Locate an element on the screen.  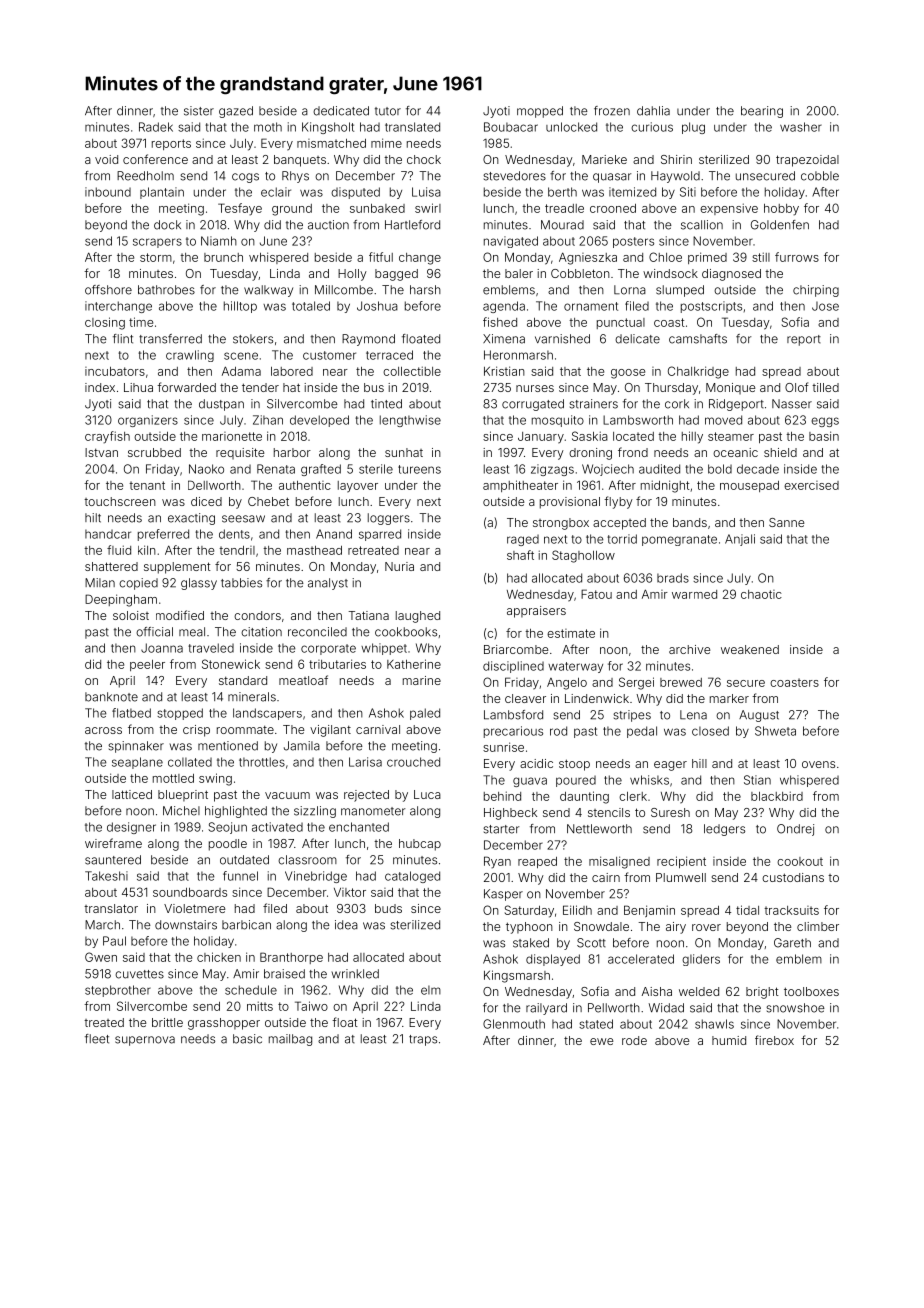
designer is located at coordinates (131, 828).
